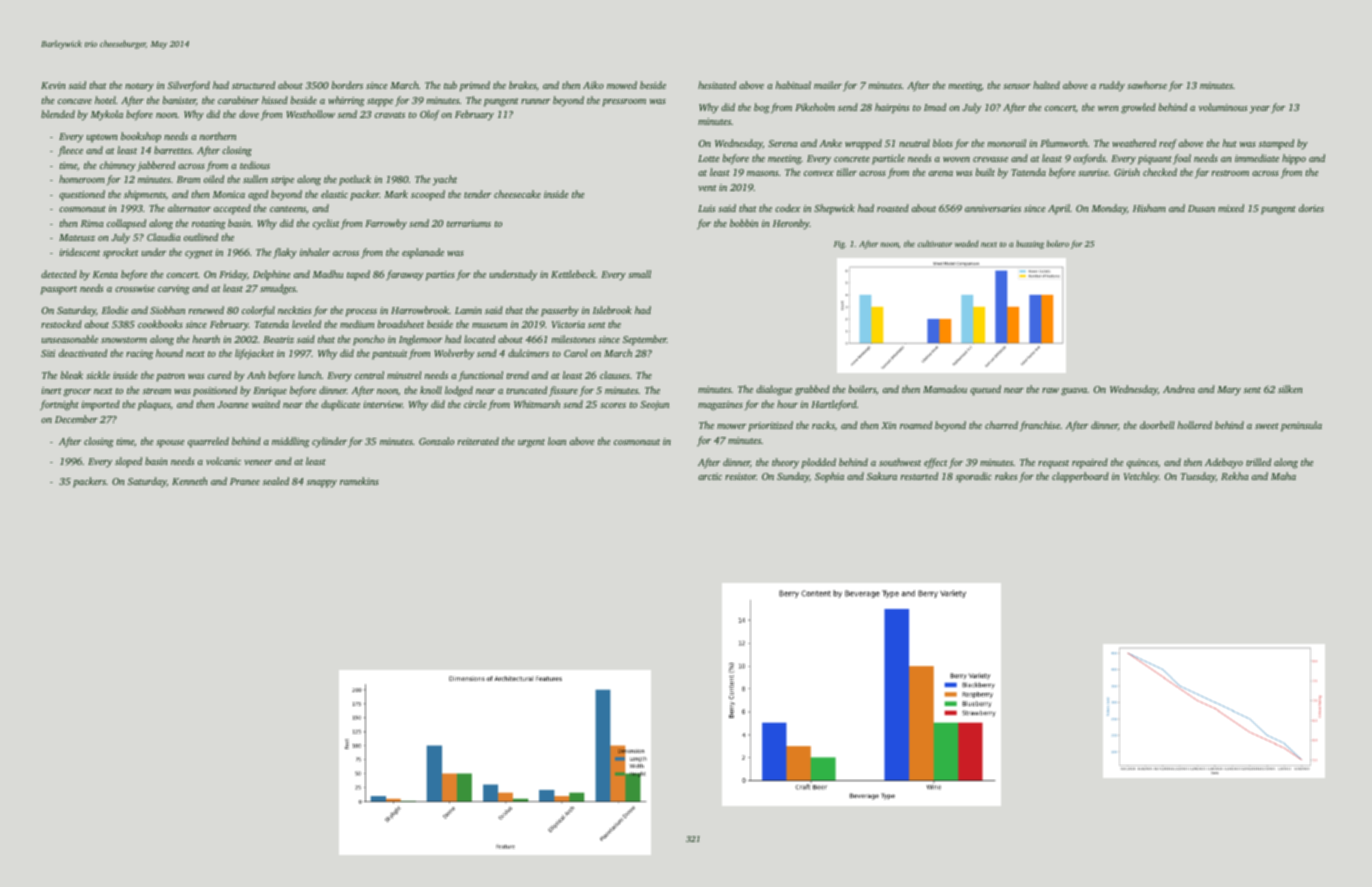 This page has width=1372, height=887. What do you see at coordinates (1112, 86) in the page?
I see `ruddy` at bounding box center [1112, 86].
